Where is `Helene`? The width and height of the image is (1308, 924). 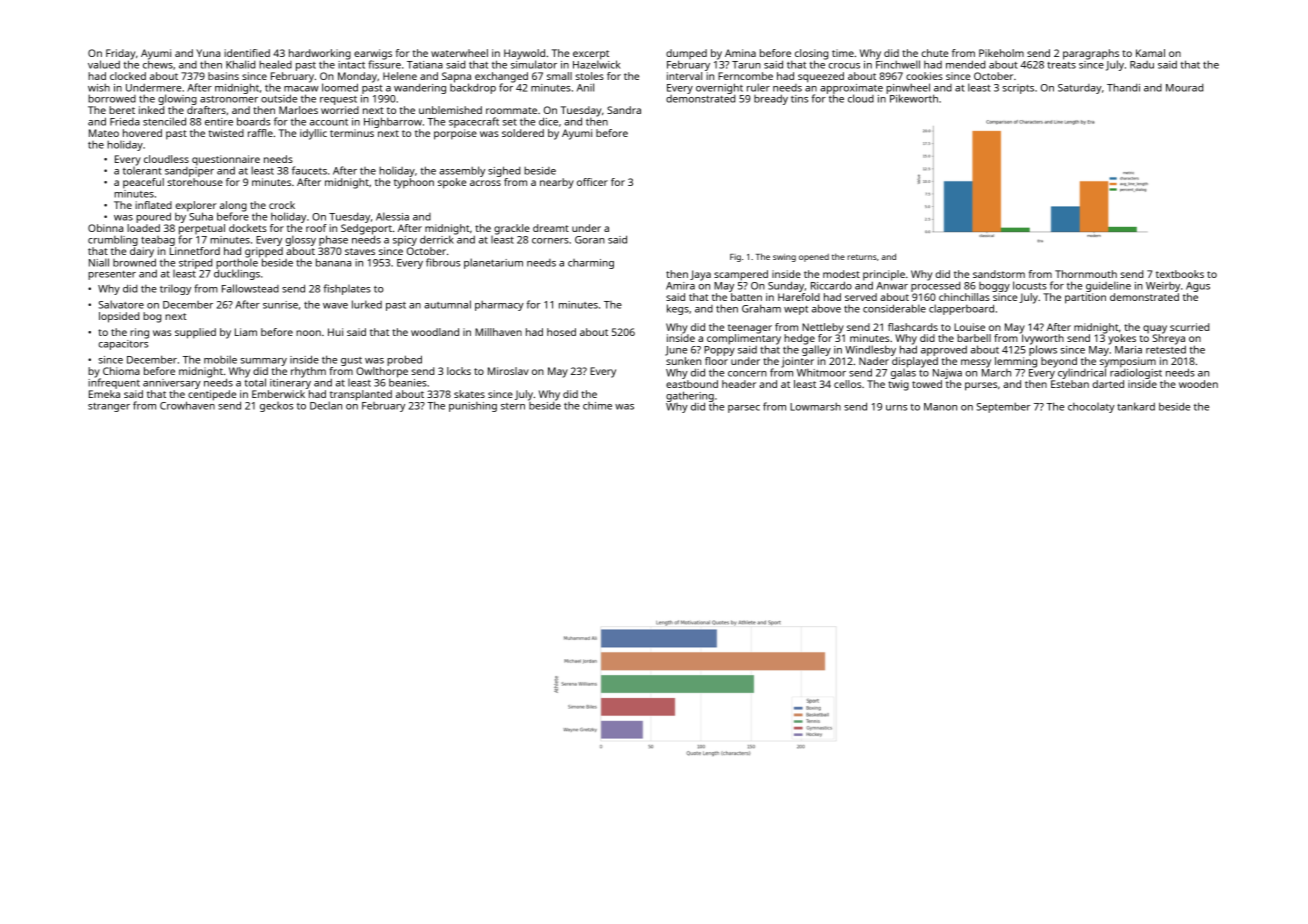
Helene is located at coordinates (400, 76).
